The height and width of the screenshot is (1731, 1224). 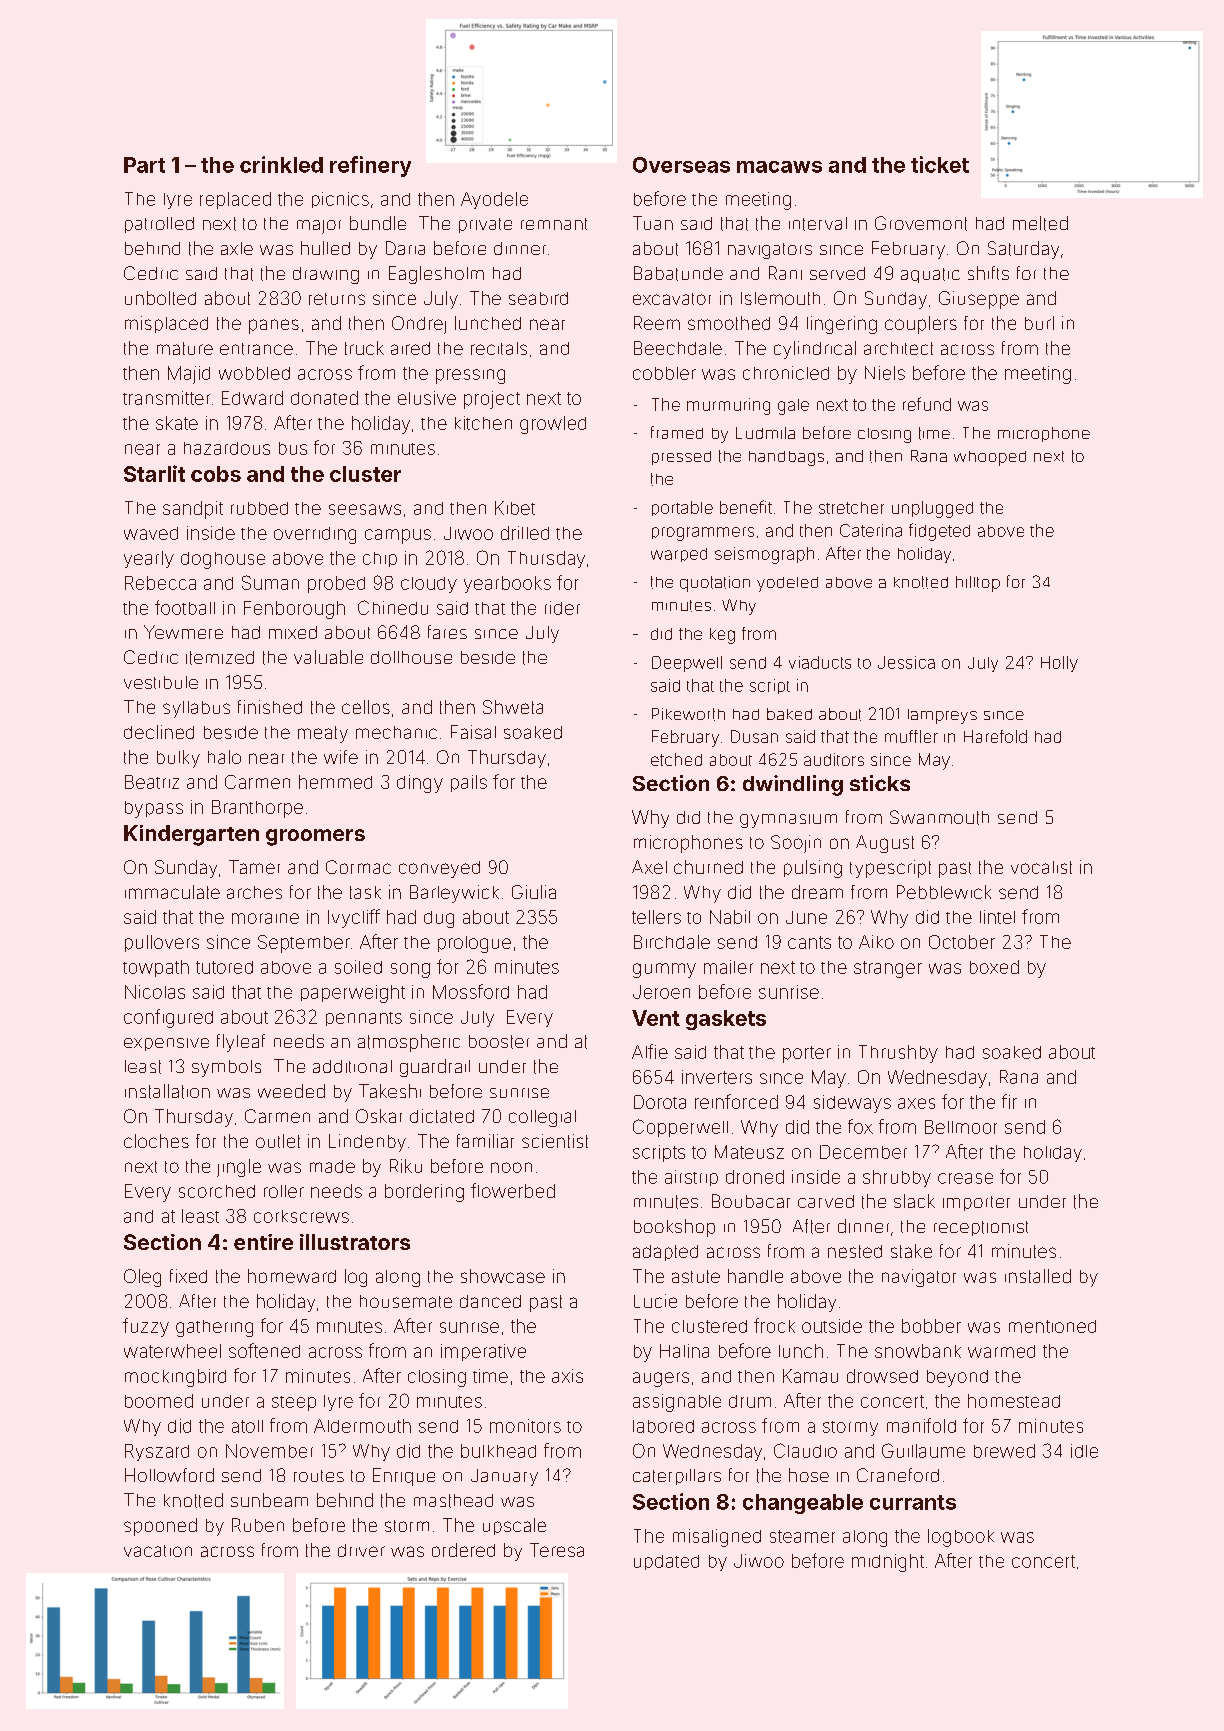 What do you see at coordinates (463, 1550) in the screenshot?
I see `ordered` at bounding box center [463, 1550].
